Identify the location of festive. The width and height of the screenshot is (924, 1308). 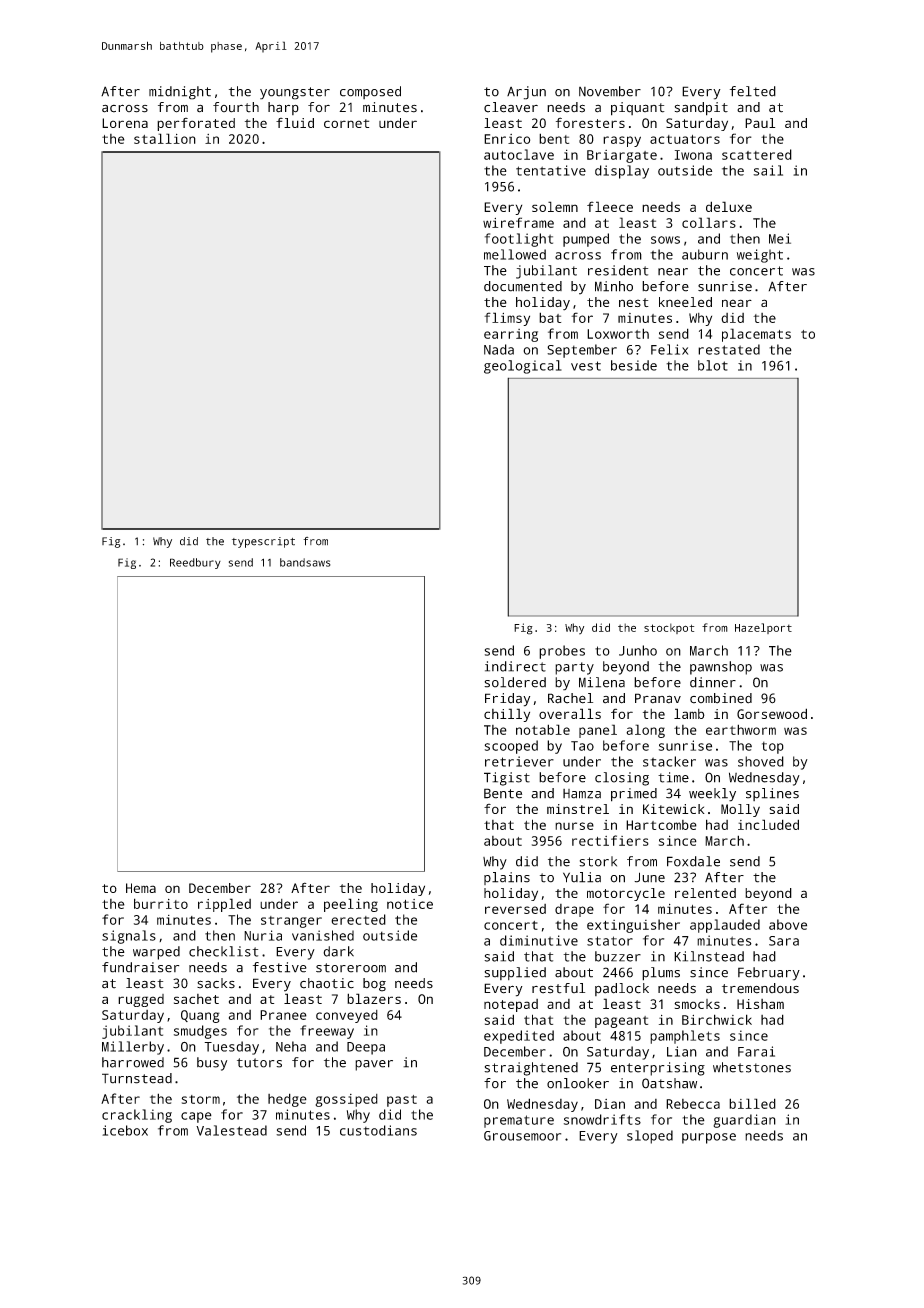
(280, 967).
